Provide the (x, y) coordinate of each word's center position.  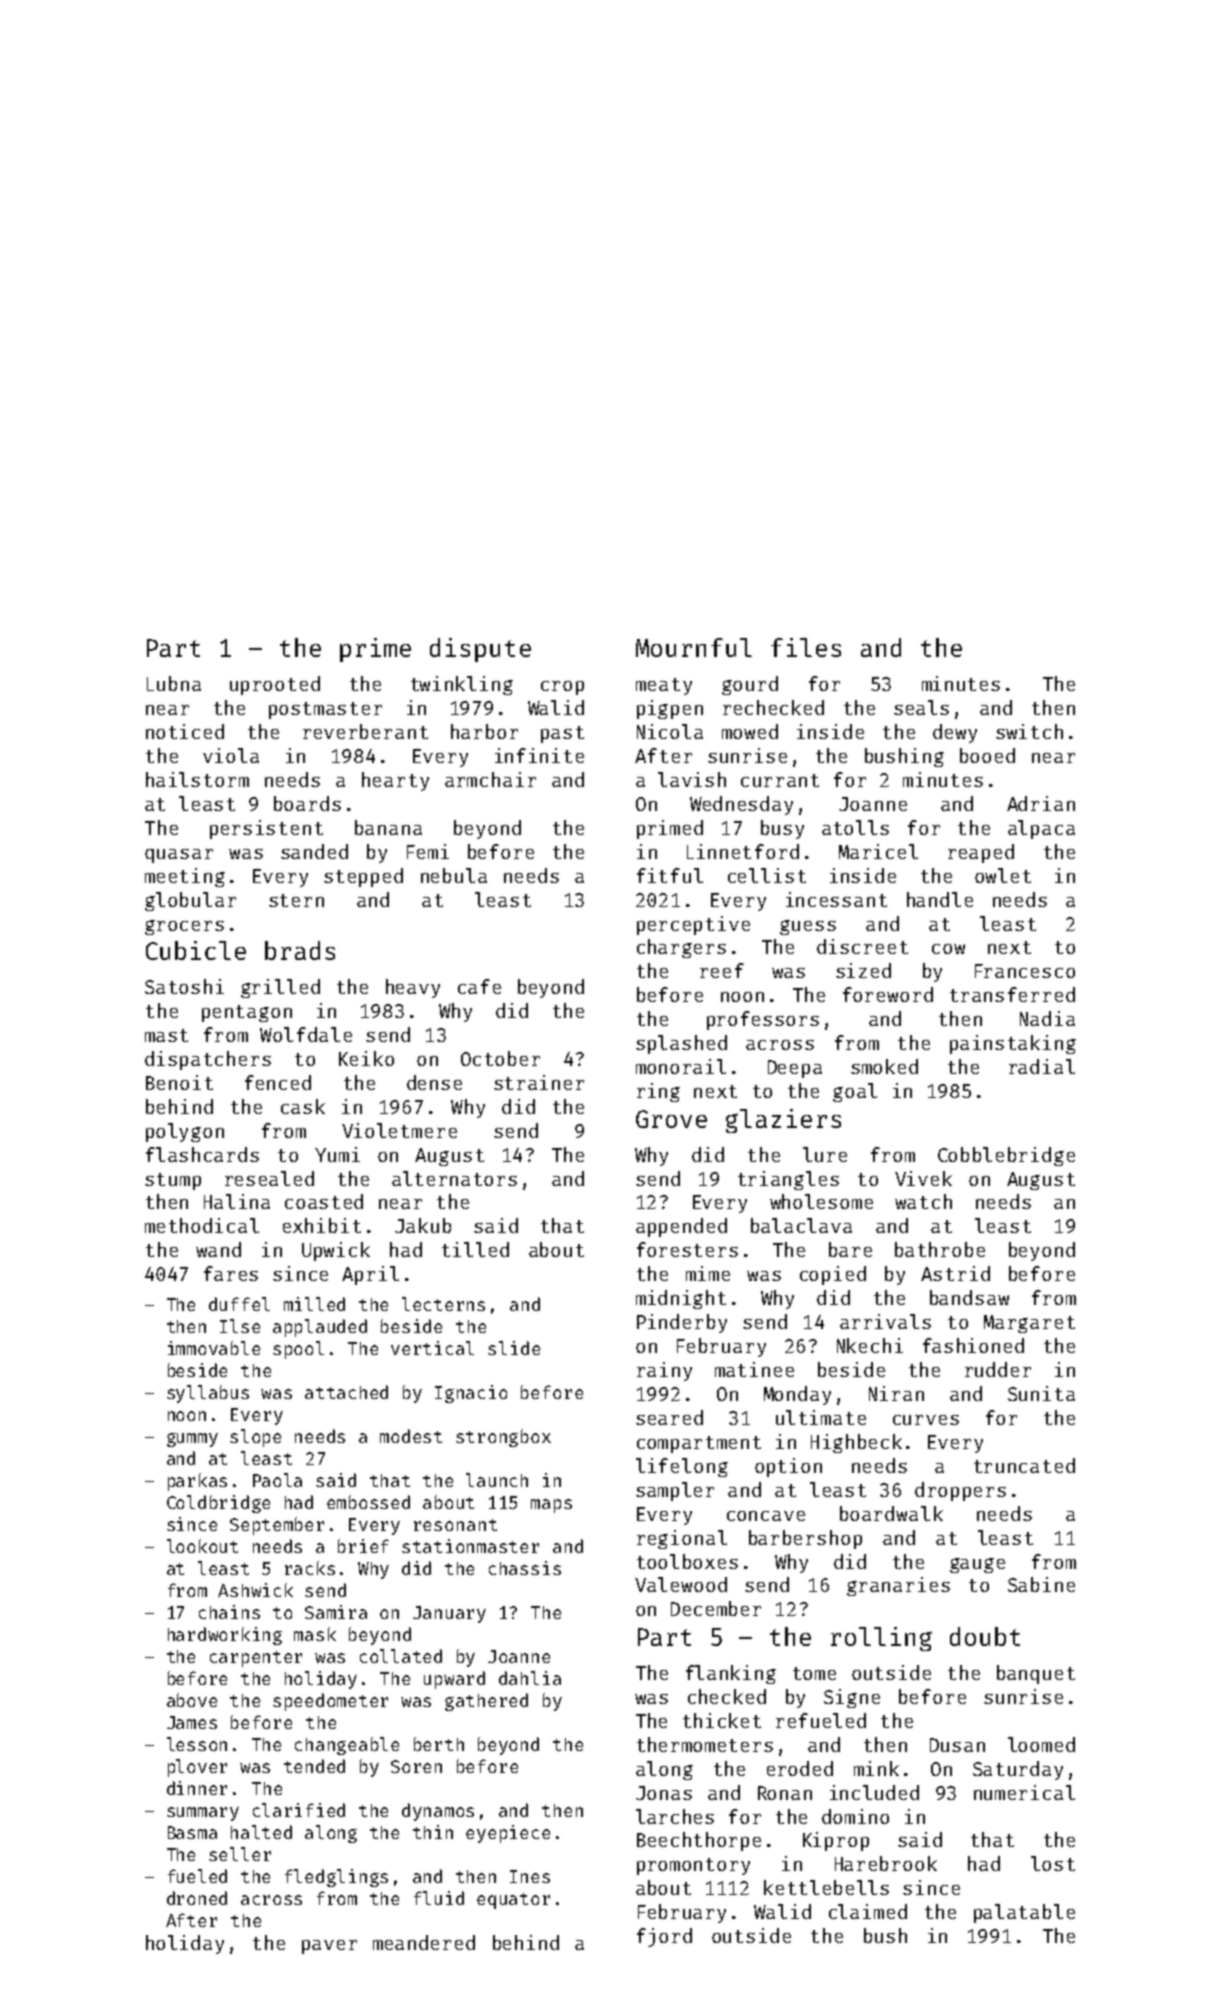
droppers (960, 1491)
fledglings (336, 1878)
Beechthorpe (699, 1841)
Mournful (694, 647)
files (806, 647)
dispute (480, 650)
